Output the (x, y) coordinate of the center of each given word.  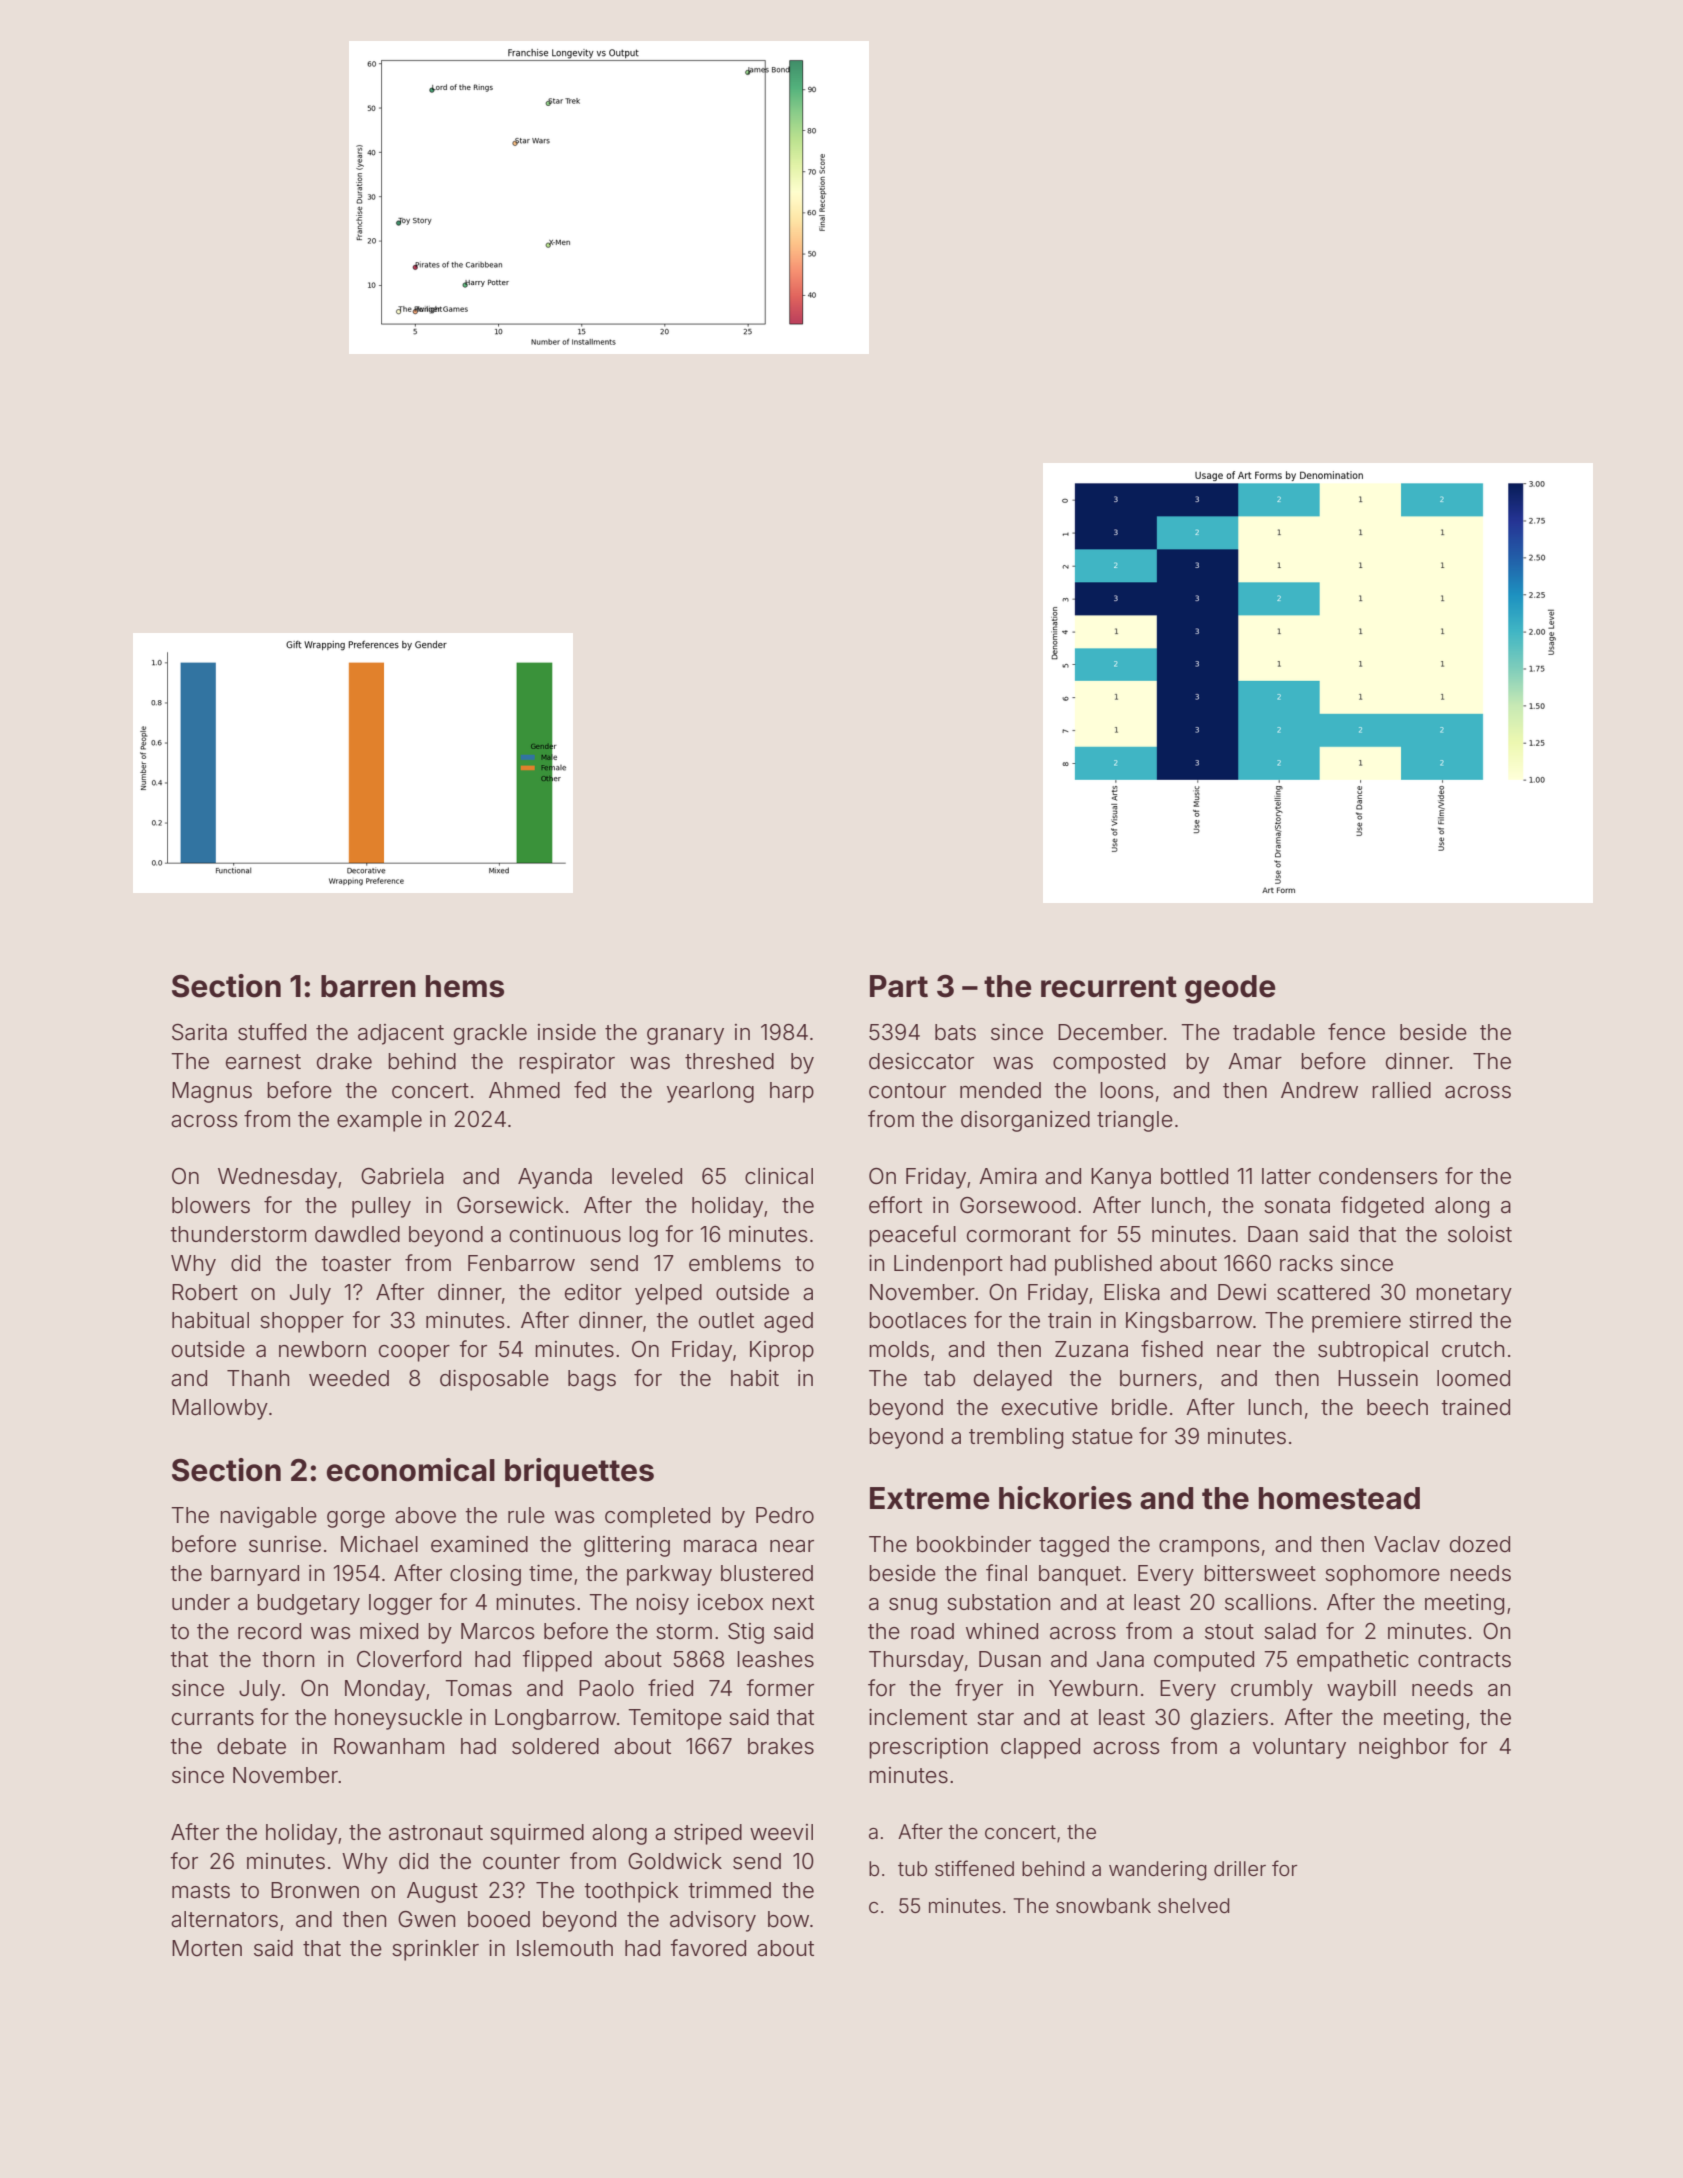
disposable (494, 1380)
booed (499, 1919)
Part (899, 986)
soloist (1480, 1234)
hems (465, 986)
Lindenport (948, 1265)
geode (1230, 989)
